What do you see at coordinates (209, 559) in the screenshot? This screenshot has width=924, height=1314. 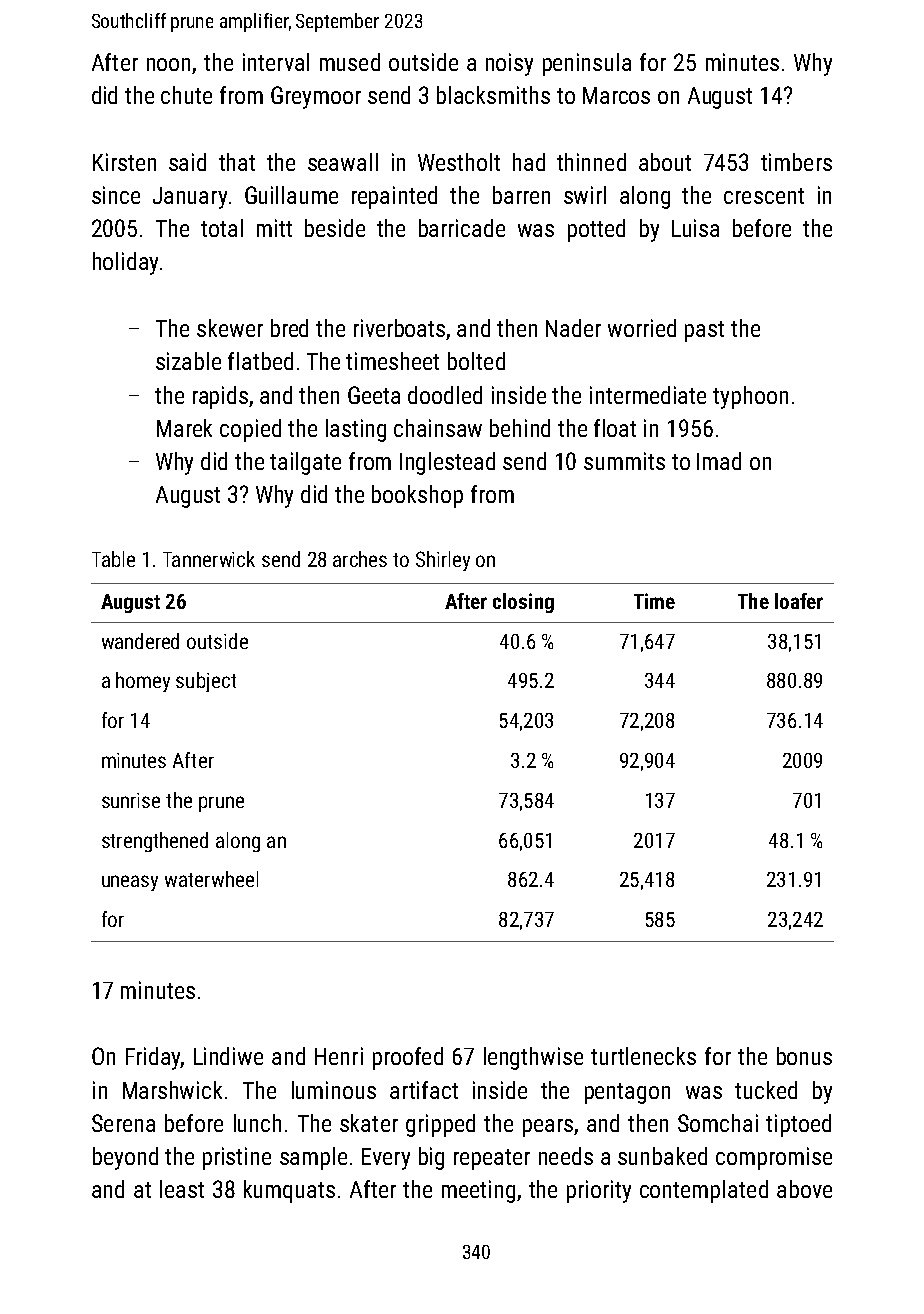 I see `Tannerwick` at bounding box center [209, 559].
